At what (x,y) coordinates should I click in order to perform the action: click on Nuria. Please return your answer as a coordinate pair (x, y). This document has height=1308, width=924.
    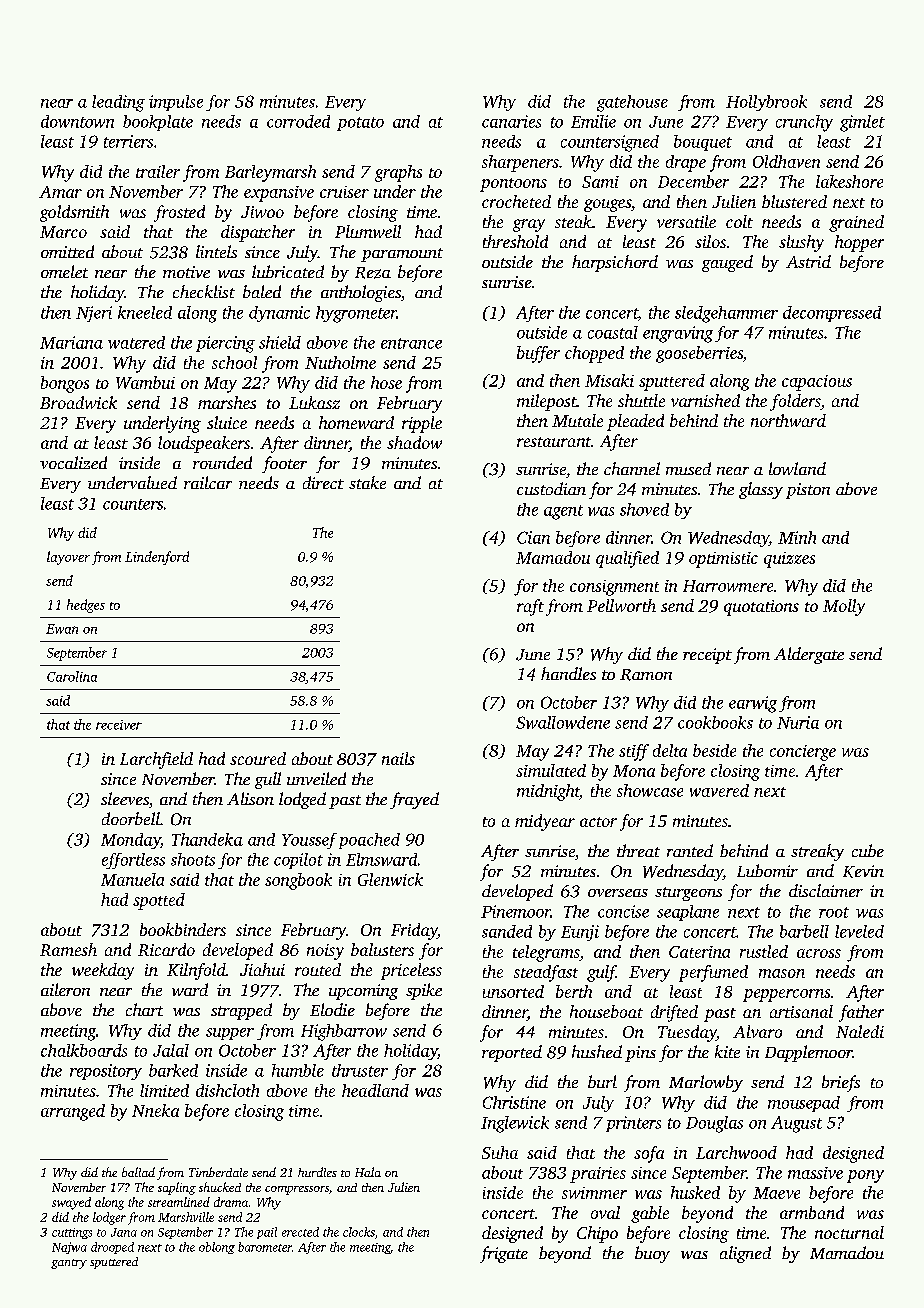
    Looking at the image, I should click on (798, 722).
